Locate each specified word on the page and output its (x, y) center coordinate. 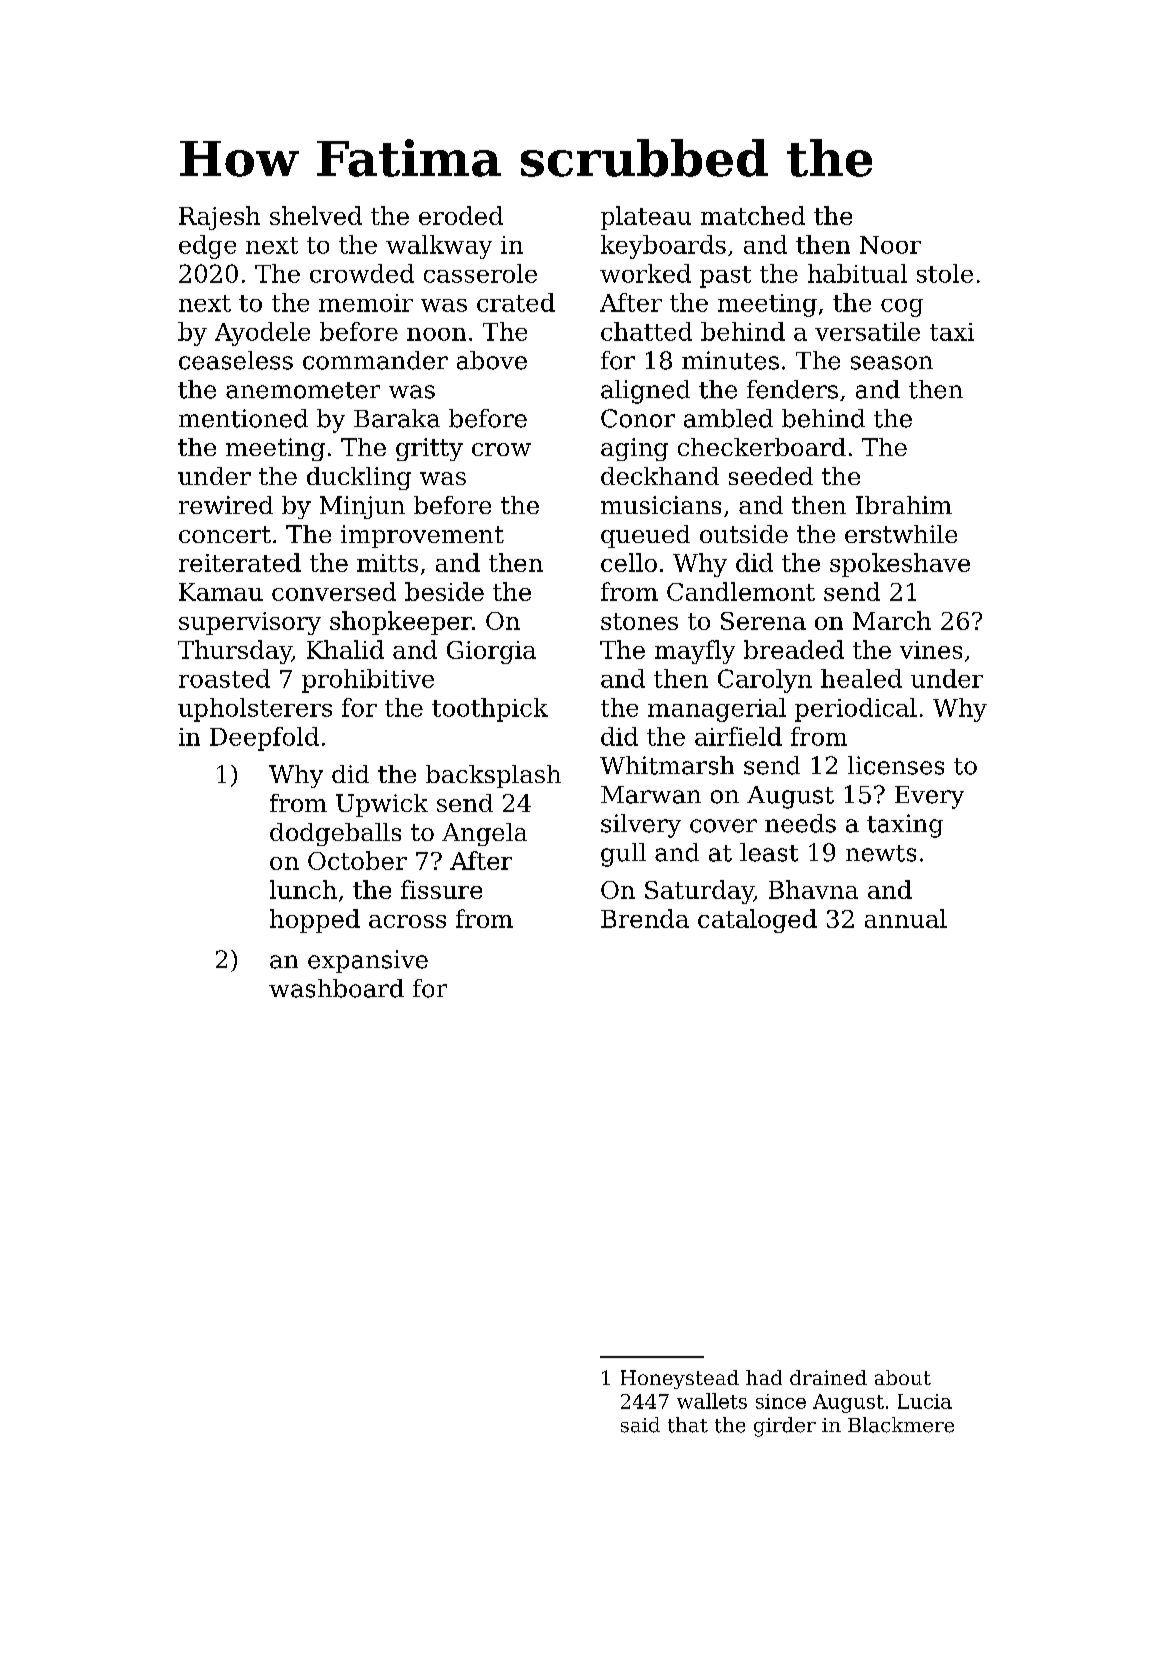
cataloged (757, 921)
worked (645, 273)
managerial (717, 710)
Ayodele (262, 334)
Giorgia (491, 652)
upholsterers (255, 710)
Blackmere (901, 1425)
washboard (336, 988)
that (688, 1425)
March (892, 620)
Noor (890, 245)
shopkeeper (401, 623)
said (640, 1425)
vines (931, 650)
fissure (441, 889)
